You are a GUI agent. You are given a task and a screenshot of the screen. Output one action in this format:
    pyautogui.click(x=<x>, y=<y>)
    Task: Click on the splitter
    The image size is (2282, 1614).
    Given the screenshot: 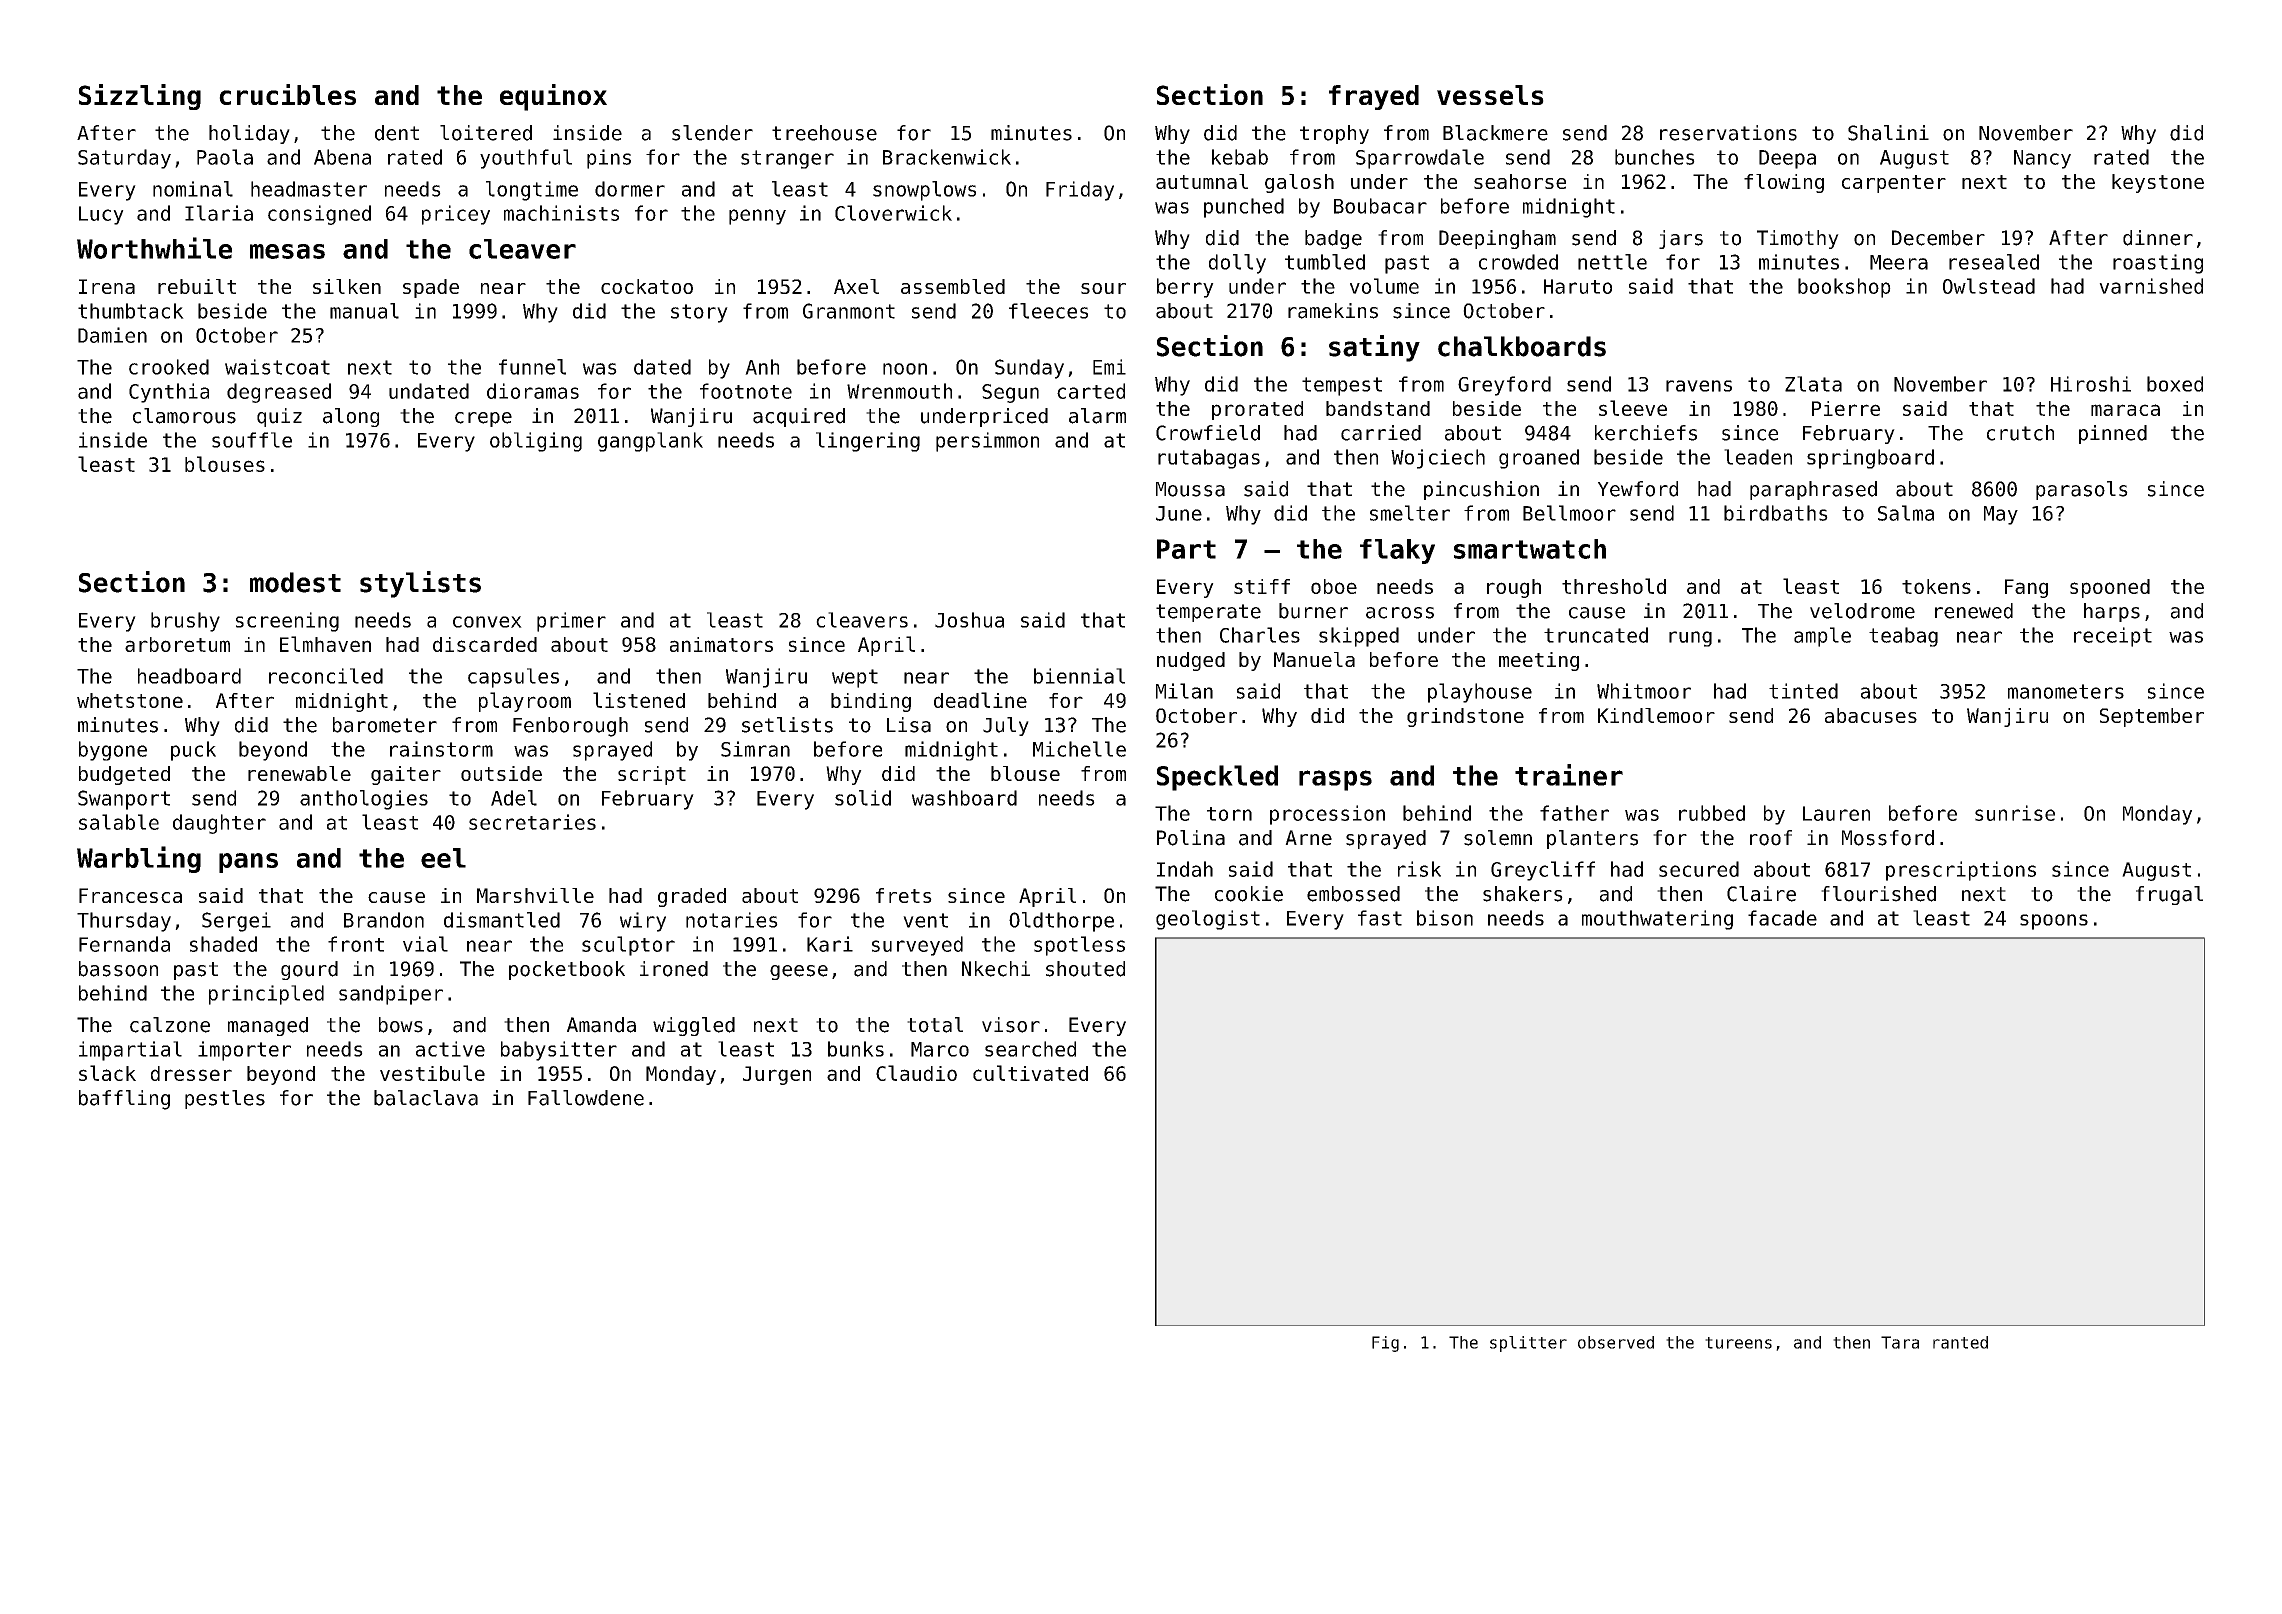 What is the action you would take?
    pyautogui.click(x=1528, y=1344)
